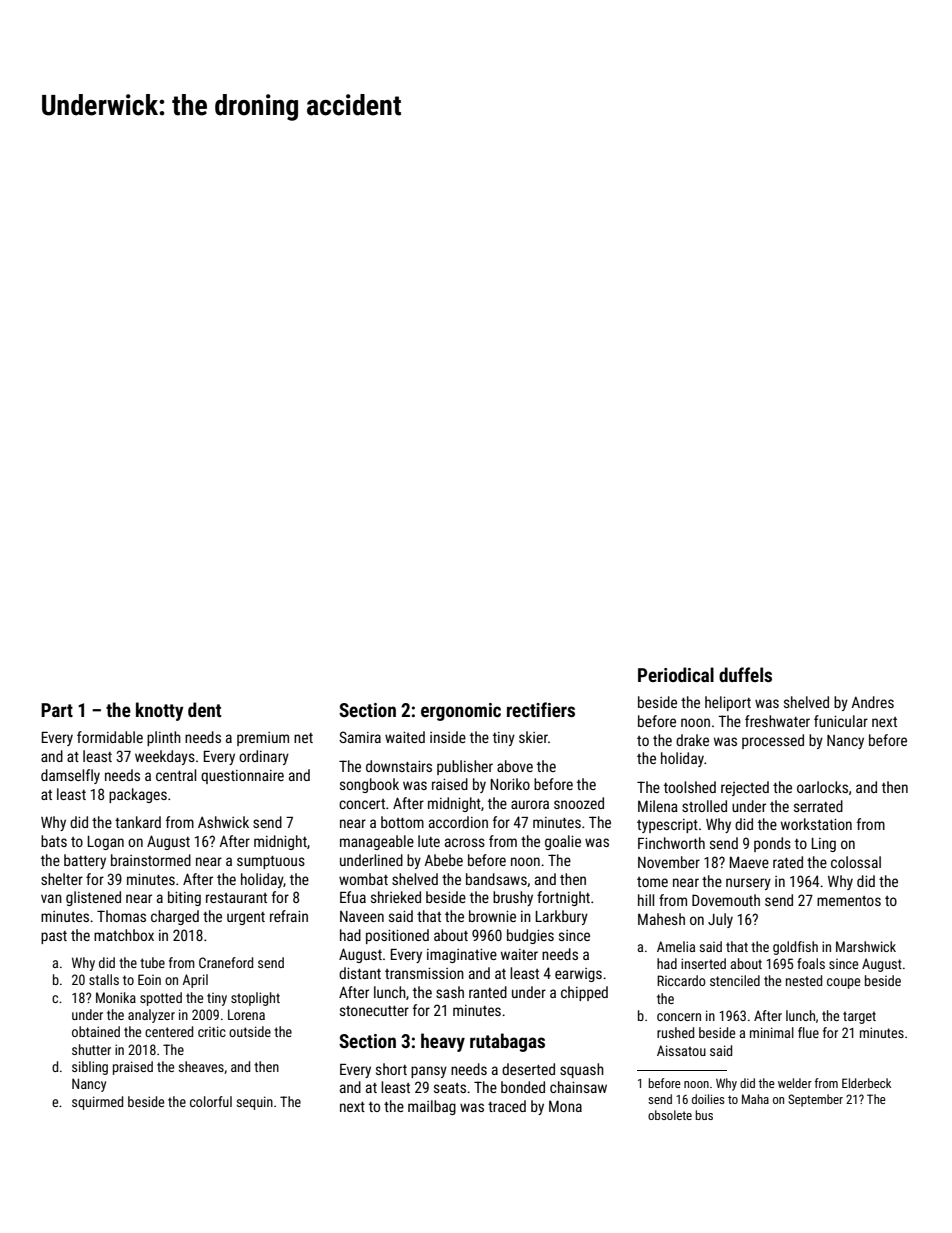 The width and height of the page is (952, 1233). What do you see at coordinates (866, 946) in the page?
I see `Marshwick` at bounding box center [866, 946].
